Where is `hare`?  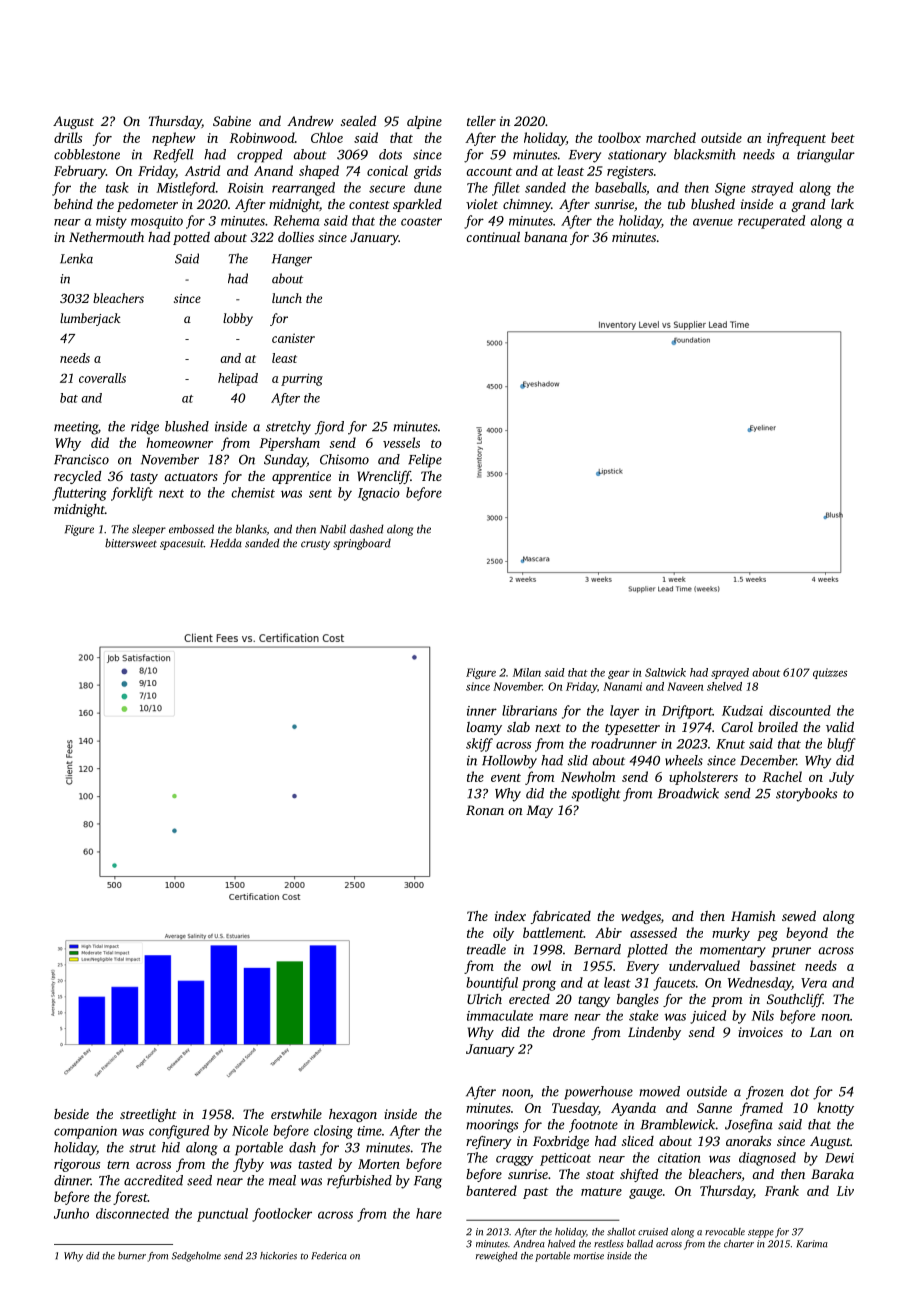 hare is located at coordinates (429, 1213).
